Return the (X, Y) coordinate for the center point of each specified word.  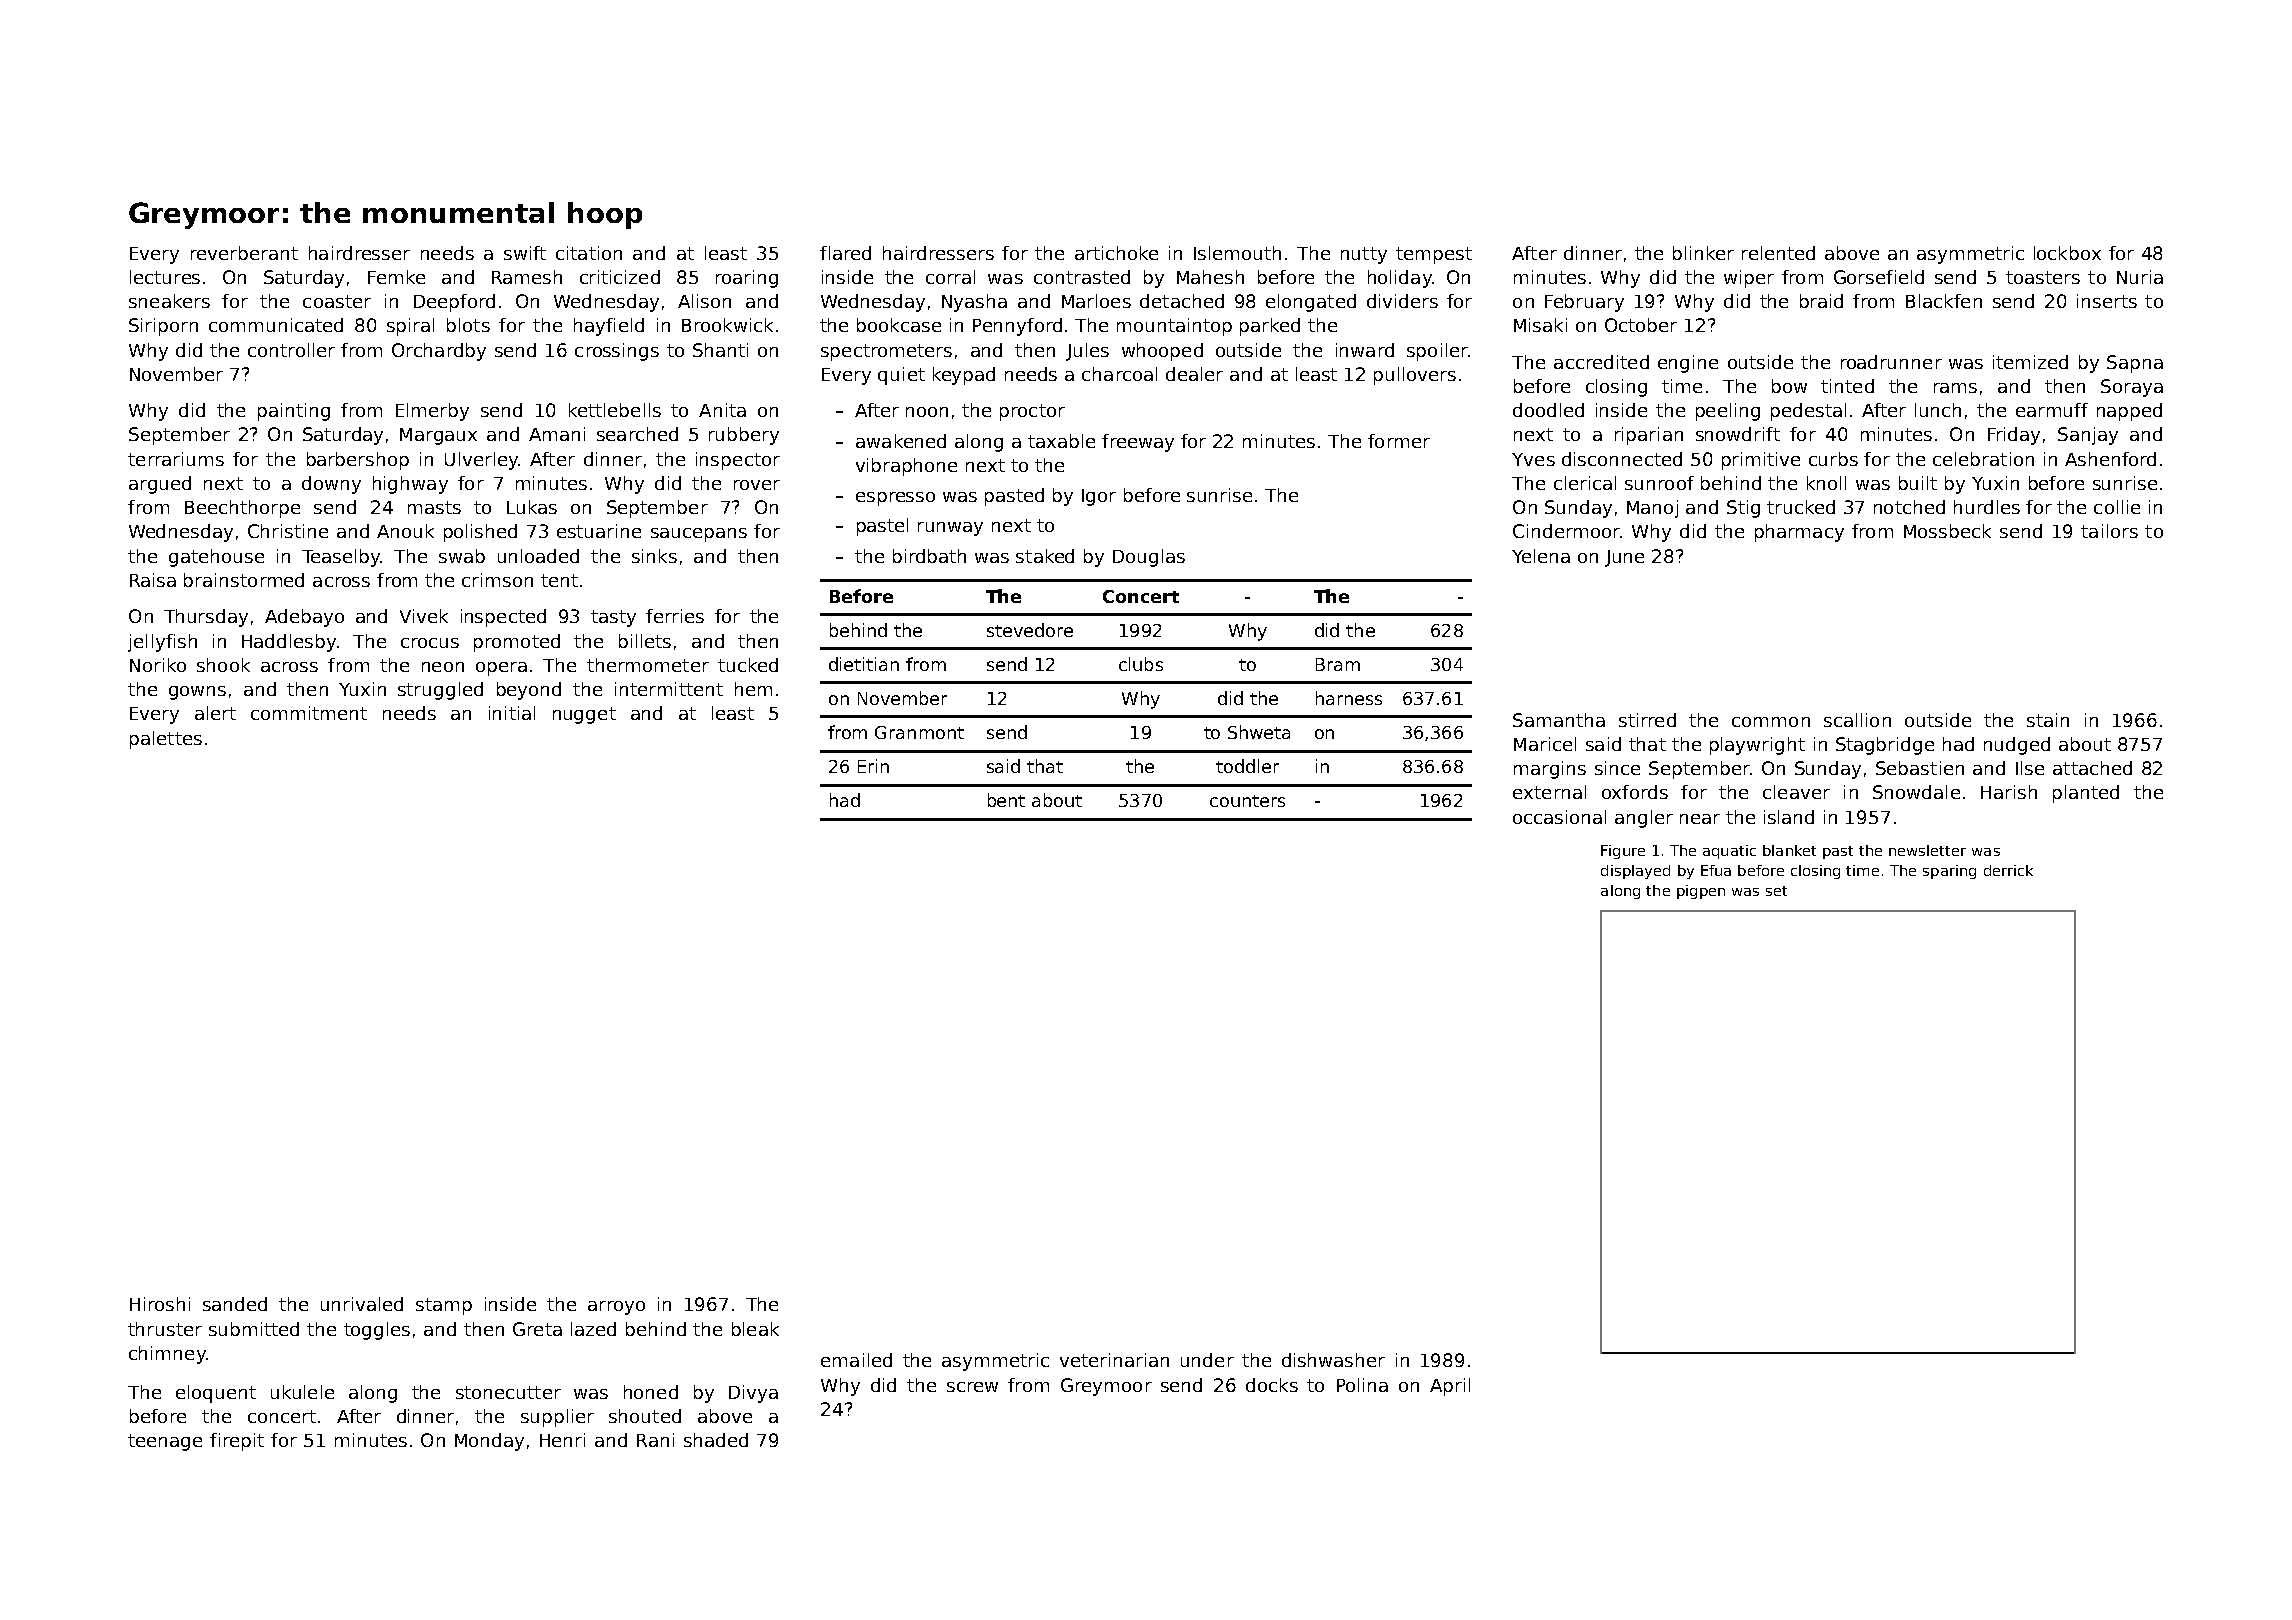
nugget (584, 715)
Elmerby (432, 412)
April (1450, 1387)
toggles (377, 1331)
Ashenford (2110, 459)
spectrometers (886, 352)
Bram (1338, 664)
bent (1006, 800)
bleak (755, 1329)
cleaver (1796, 792)
